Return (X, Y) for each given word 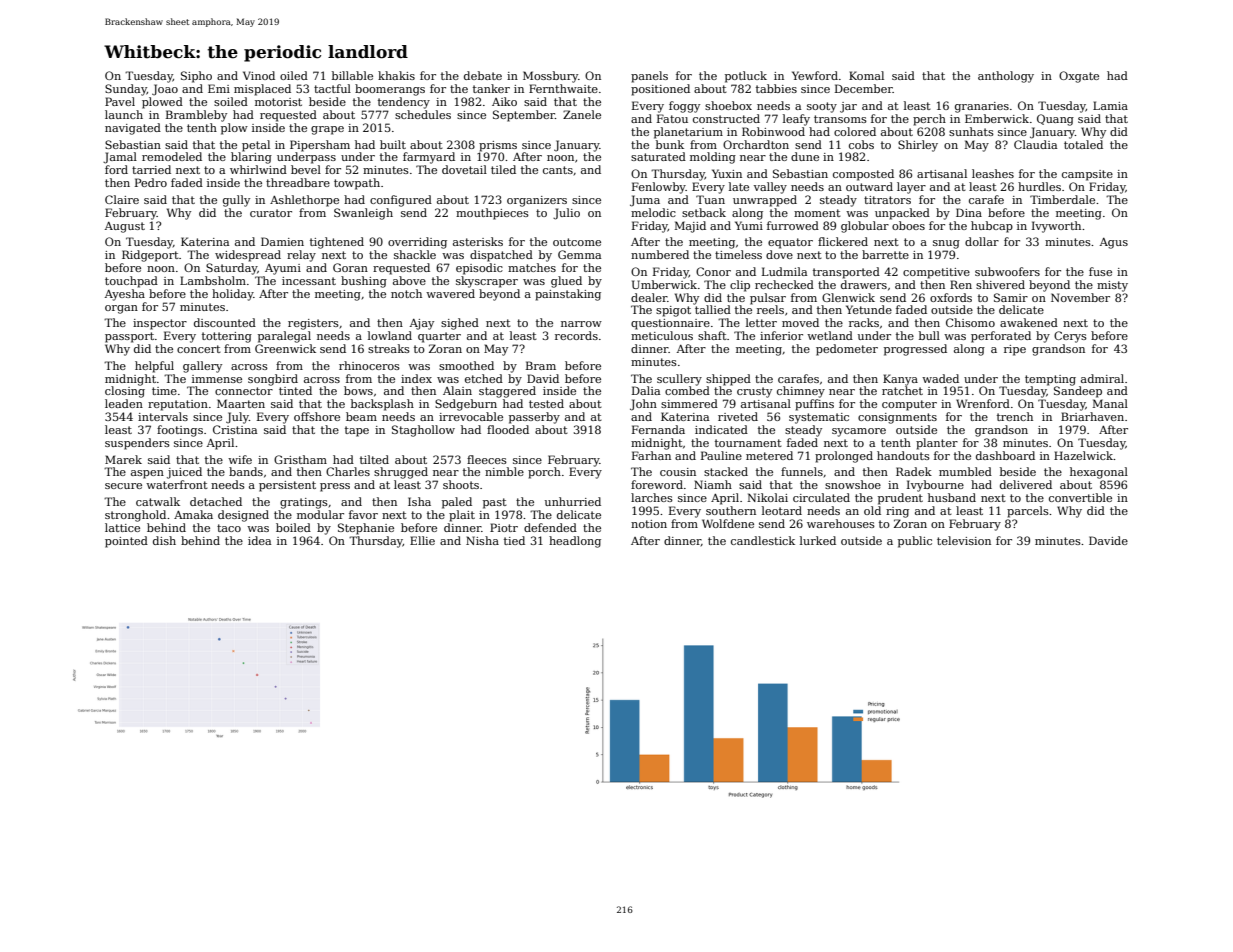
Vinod (259, 75)
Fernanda (658, 429)
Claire (122, 199)
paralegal (284, 337)
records (576, 335)
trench (1015, 416)
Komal (866, 75)
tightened (337, 243)
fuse (1100, 271)
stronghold (135, 516)
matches (532, 267)
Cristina (235, 429)
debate (483, 75)
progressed (915, 350)
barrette (885, 254)
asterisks (478, 241)
